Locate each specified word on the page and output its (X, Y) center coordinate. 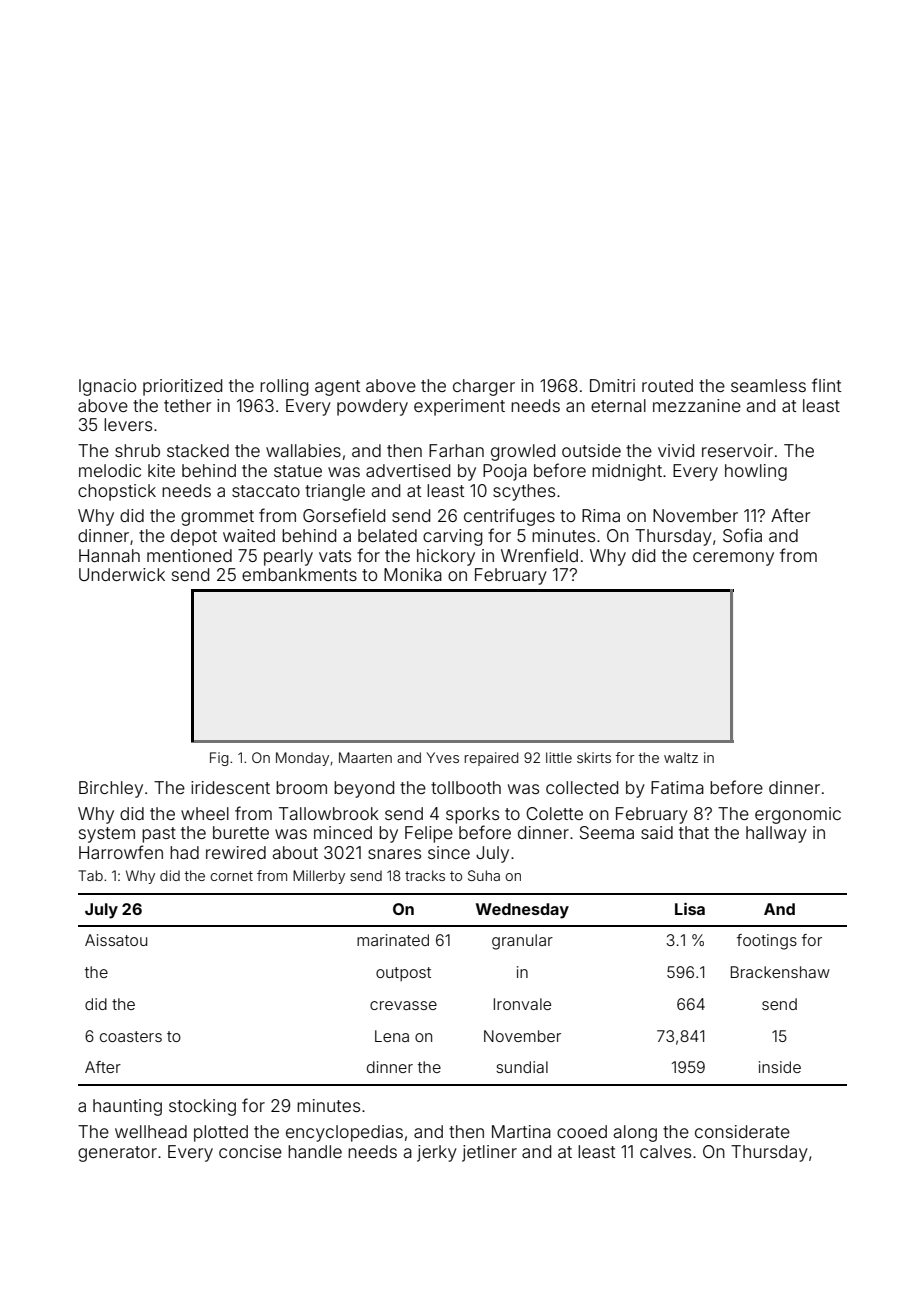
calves (665, 1151)
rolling (284, 387)
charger (484, 387)
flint (826, 385)
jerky (437, 1153)
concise (250, 1151)
